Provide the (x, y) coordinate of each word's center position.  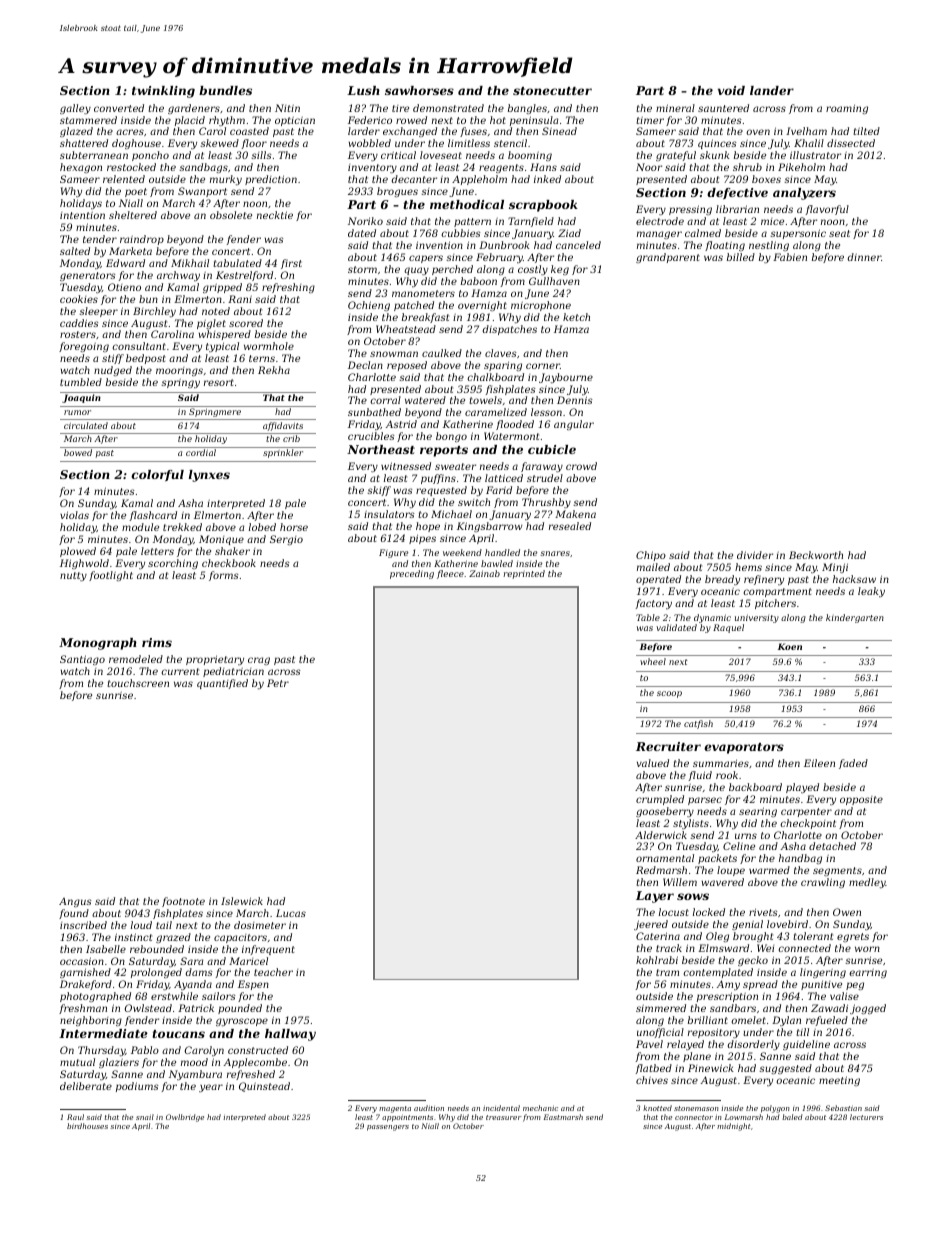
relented (124, 179)
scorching (173, 564)
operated (658, 580)
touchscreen (138, 683)
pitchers (775, 604)
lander (772, 90)
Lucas (291, 913)
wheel (653, 661)
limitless (469, 143)
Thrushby (546, 503)
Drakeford (86, 985)
